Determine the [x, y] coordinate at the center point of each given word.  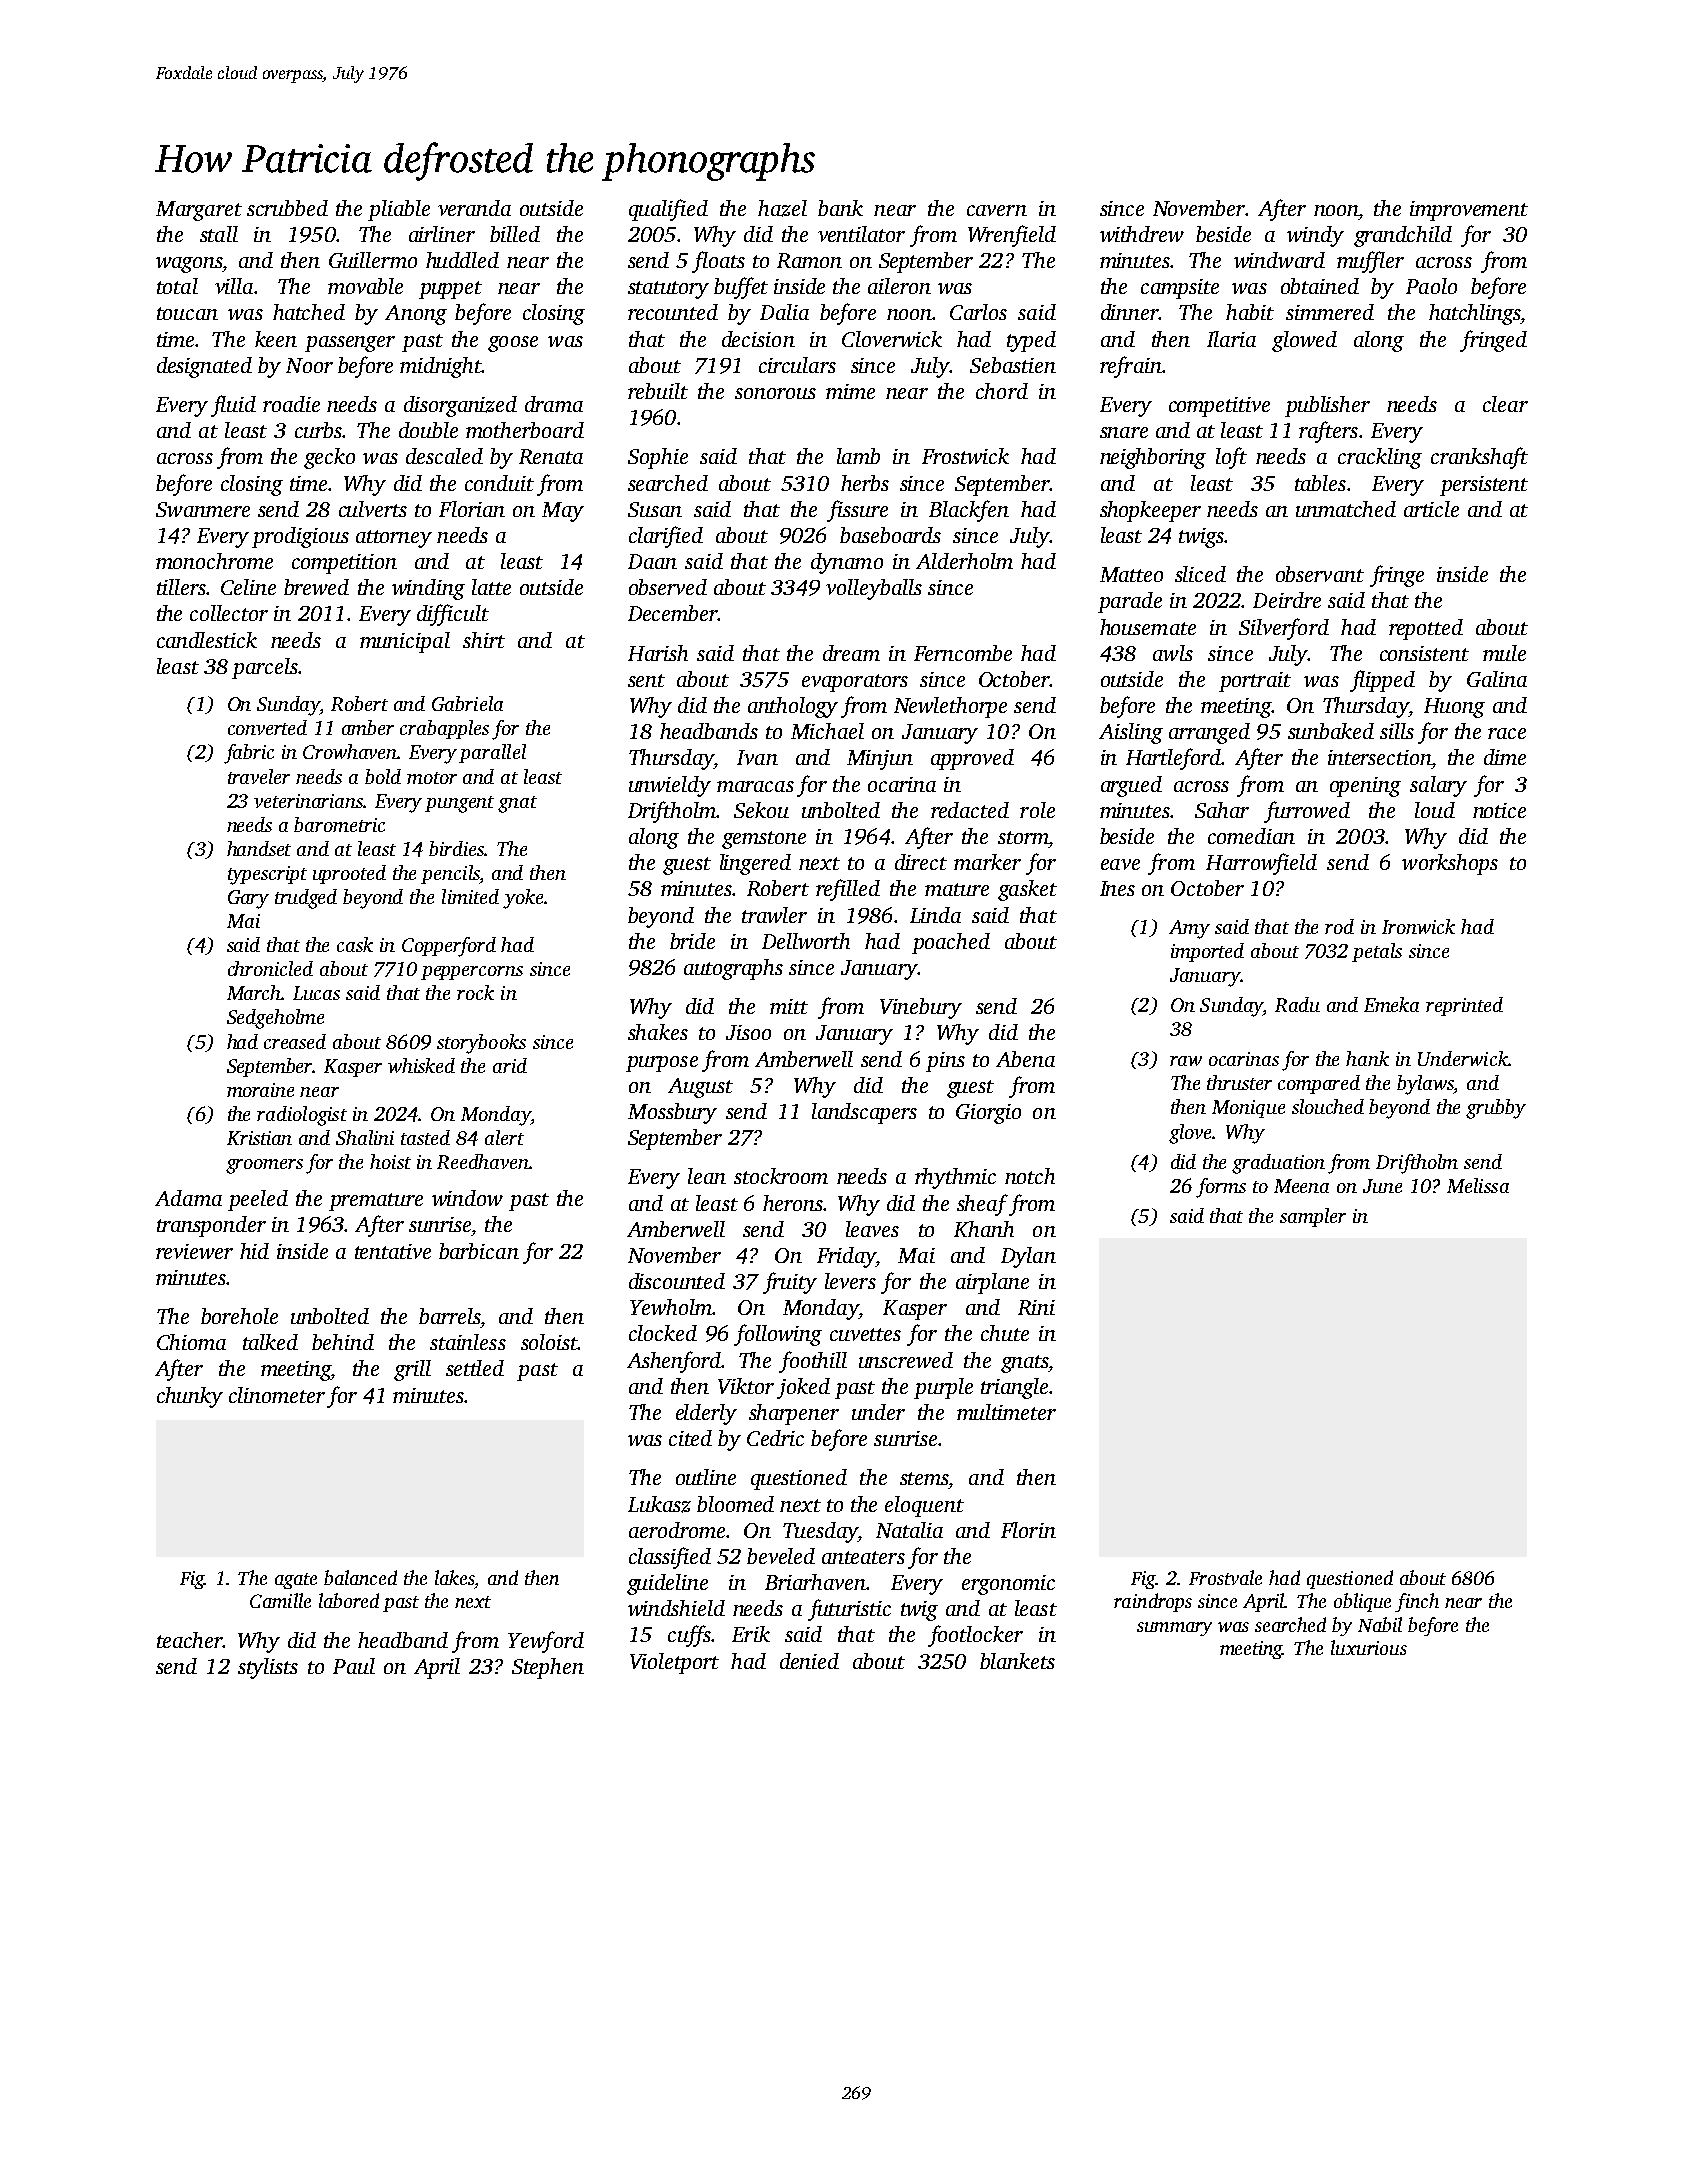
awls [1173, 653]
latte [491, 587]
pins [945, 1062]
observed [668, 587]
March [254, 992]
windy [1315, 236]
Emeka [1391, 1004]
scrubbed [287, 208]
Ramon [809, 260]
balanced [360, 1577]
